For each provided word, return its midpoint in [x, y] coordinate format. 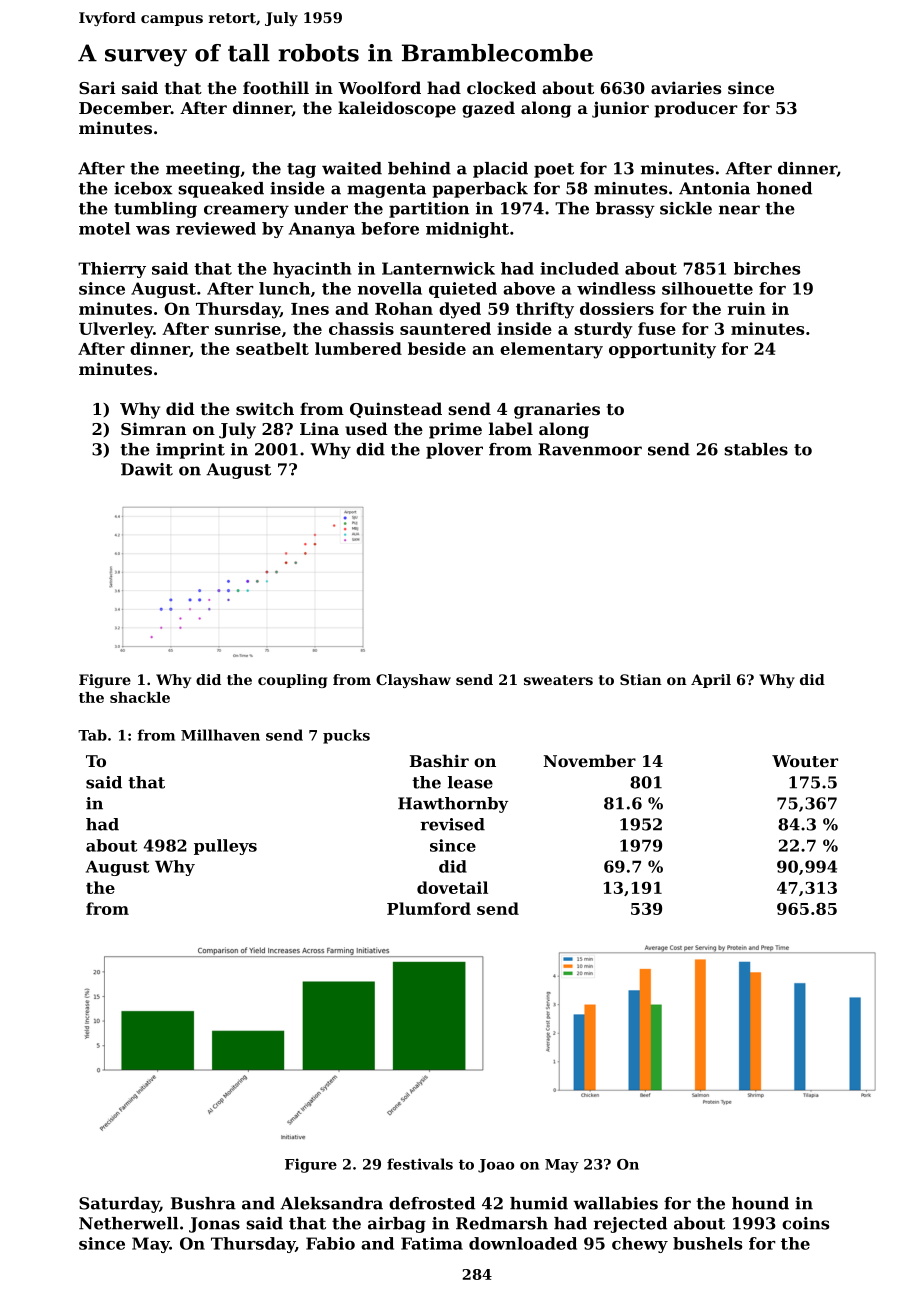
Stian [641, 679]
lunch [284, 288]
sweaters [558, 680]
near [739, 210]
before [390, 228]
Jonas [214, 1225]
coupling [292, 681]
